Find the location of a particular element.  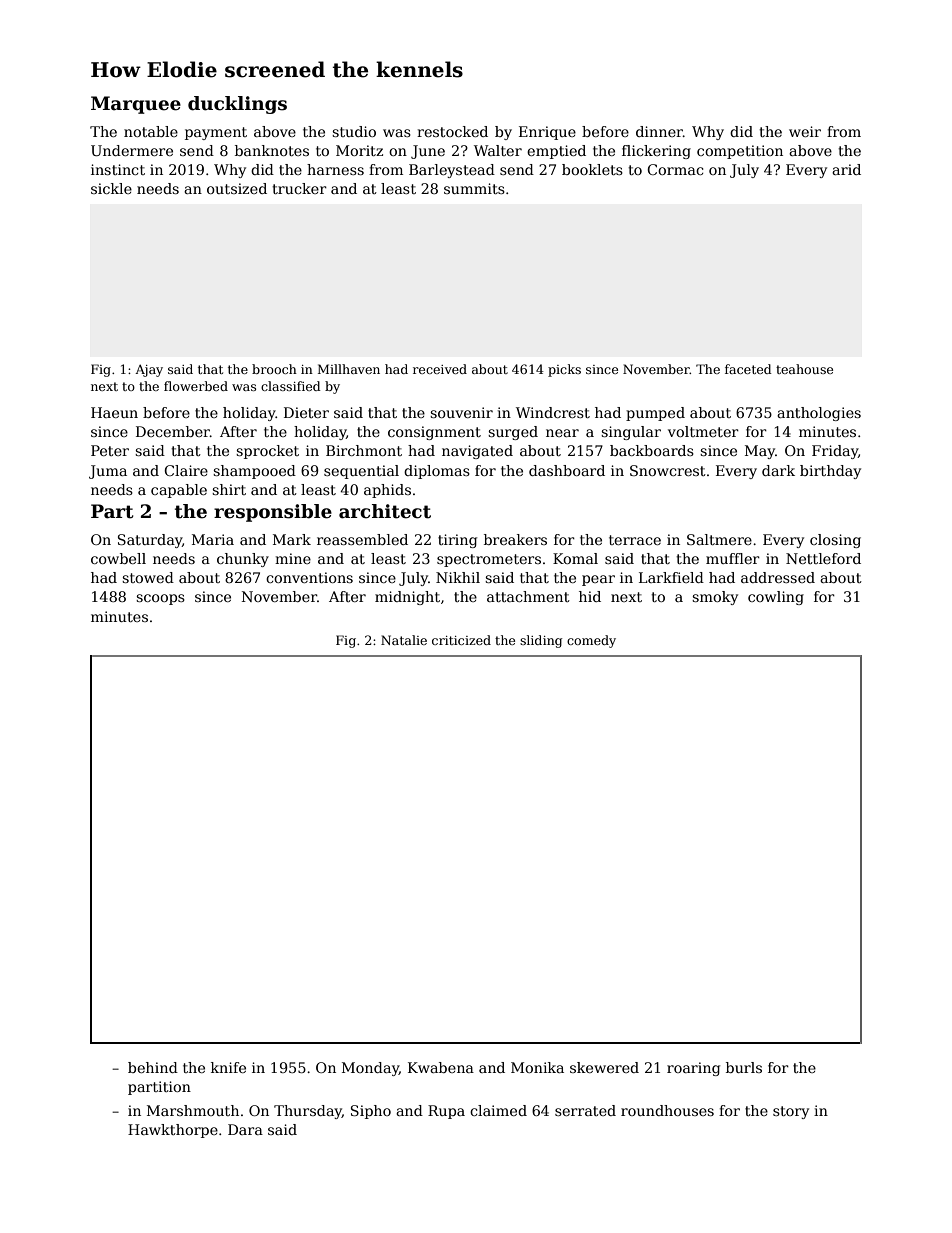

Snowcrest is located at coordinates (668, 470).
